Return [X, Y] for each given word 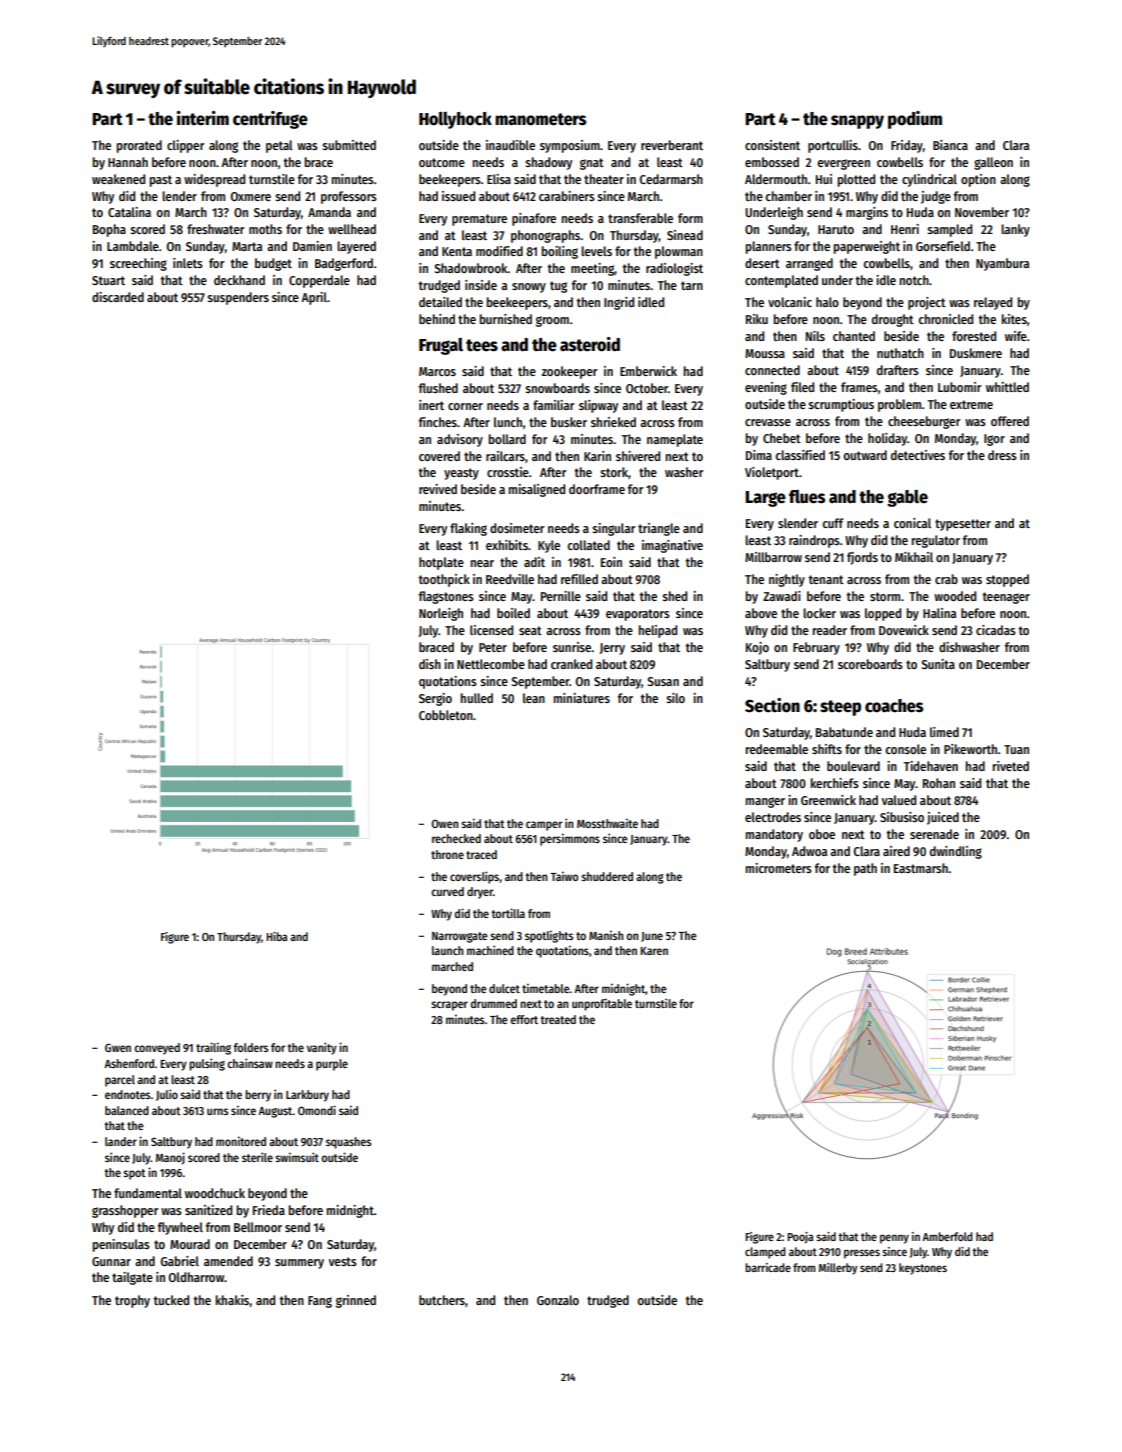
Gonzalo [558, 1300]
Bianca [950, 145]
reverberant [672, 145]
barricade [768, 1267]
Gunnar [111, 1261]
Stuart [108, 280]
